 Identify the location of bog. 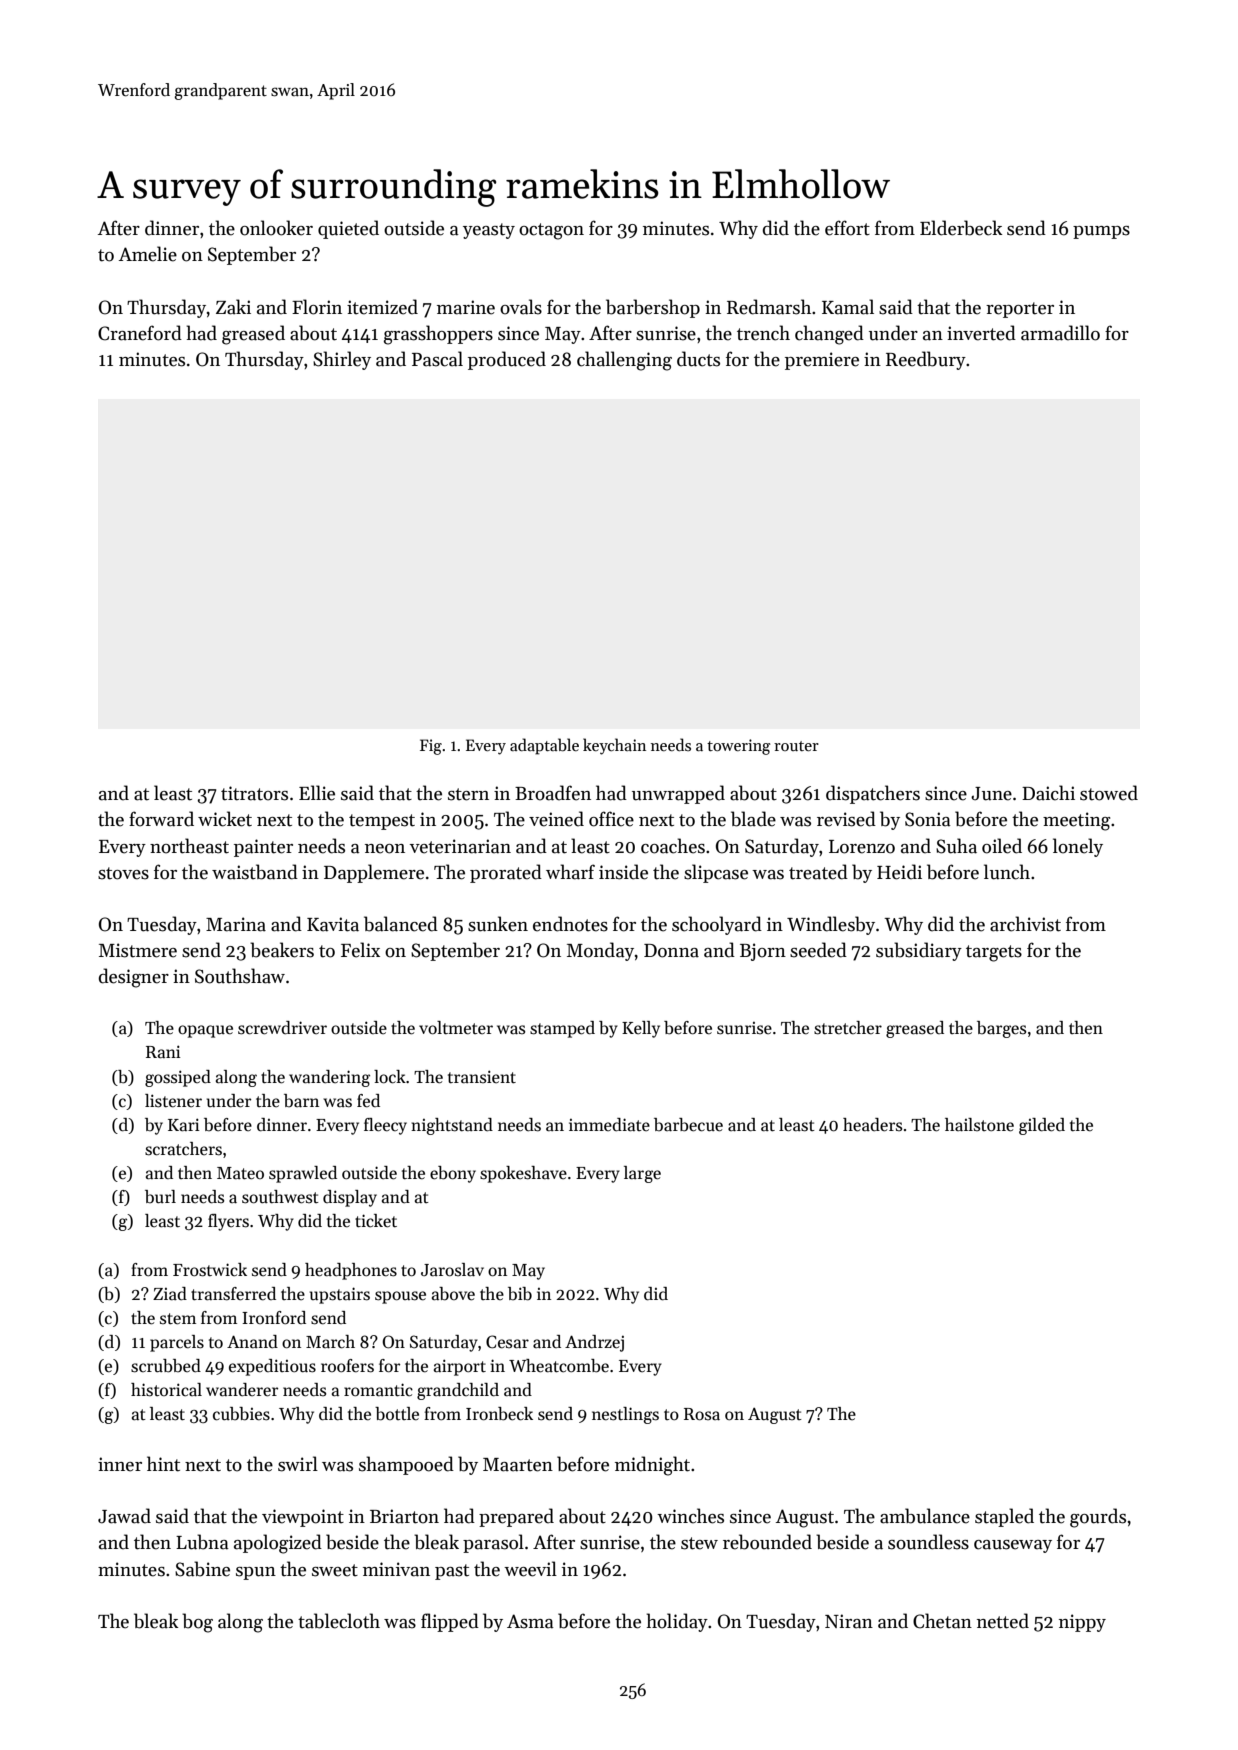
(197, 1623).
